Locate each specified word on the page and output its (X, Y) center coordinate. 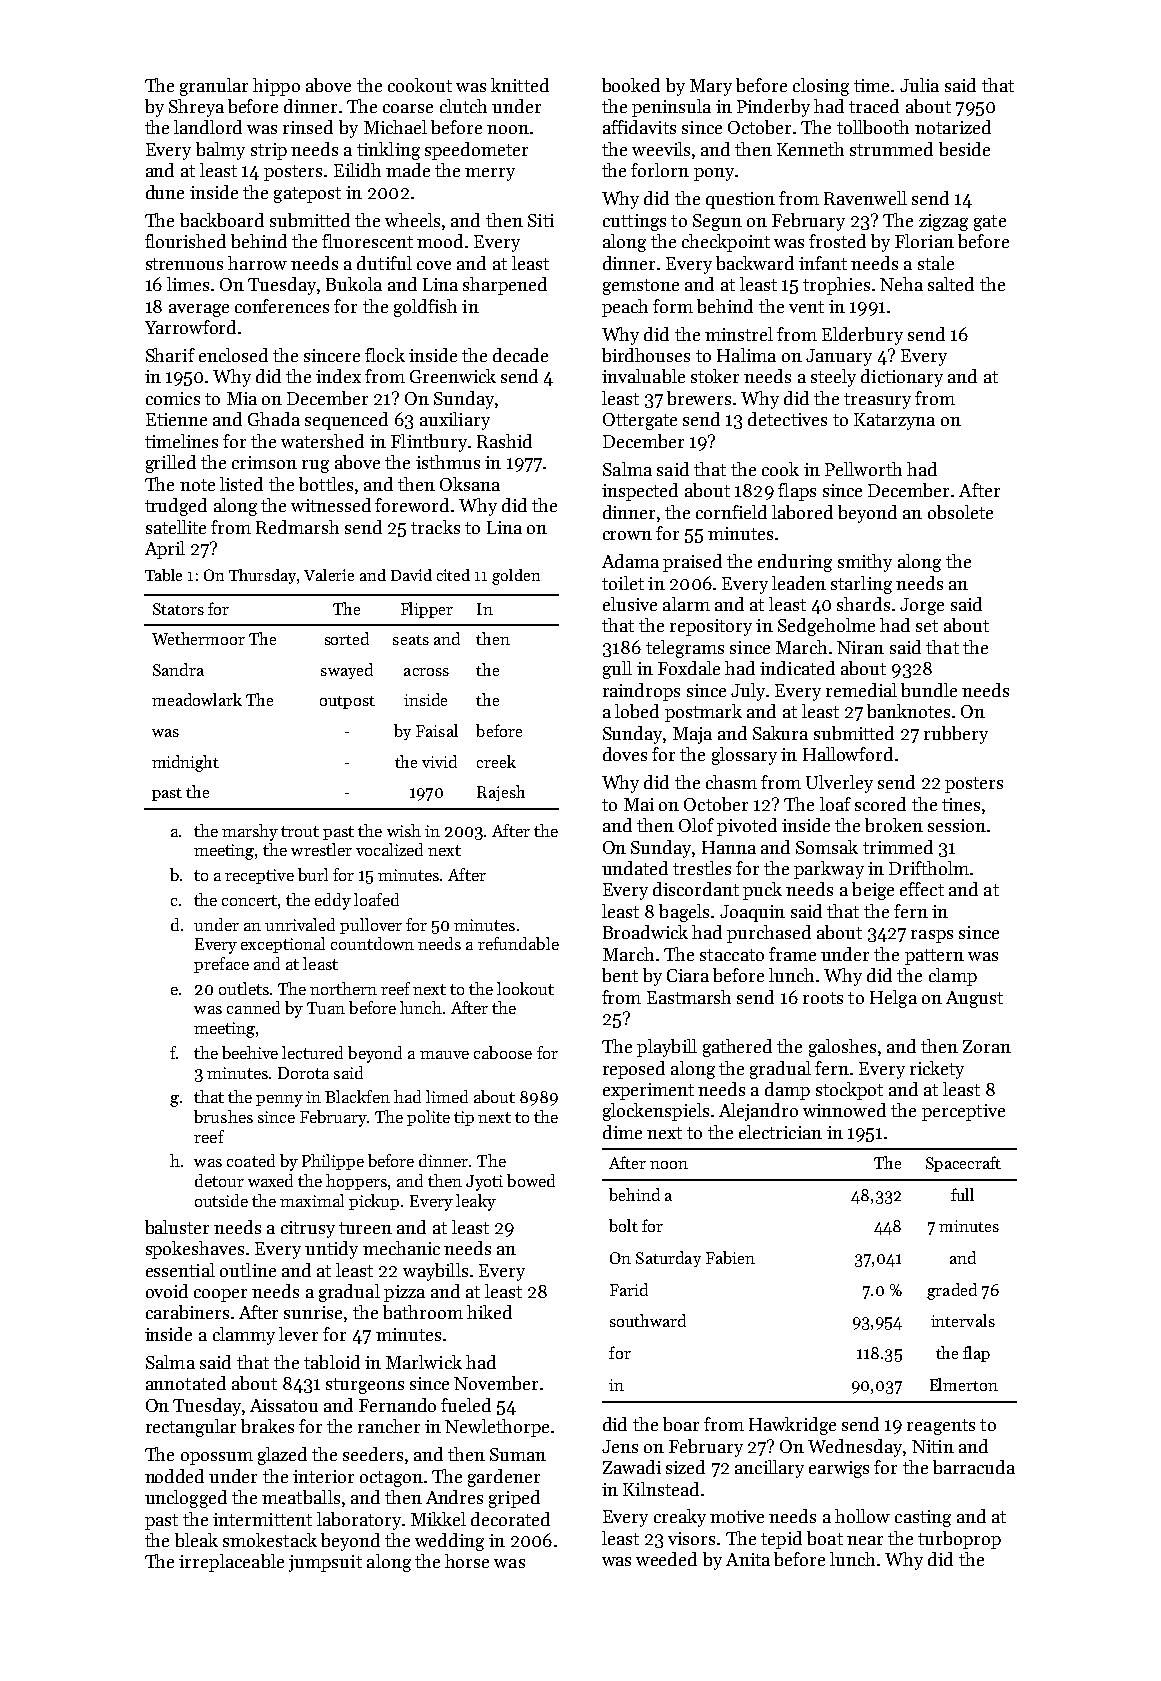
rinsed (308, 127)
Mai (639, 804)
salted (951, 284)
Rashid (504, 441)
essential (180, 1270)
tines (961, 804)
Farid (629, 1289)
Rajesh (501, 793)
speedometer (476, 151)
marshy (250, 832)
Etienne (176, 419)
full (962, 1194)
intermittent (262, 1519)
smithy (865, 563)
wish (404, 830)
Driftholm (929, 868)
